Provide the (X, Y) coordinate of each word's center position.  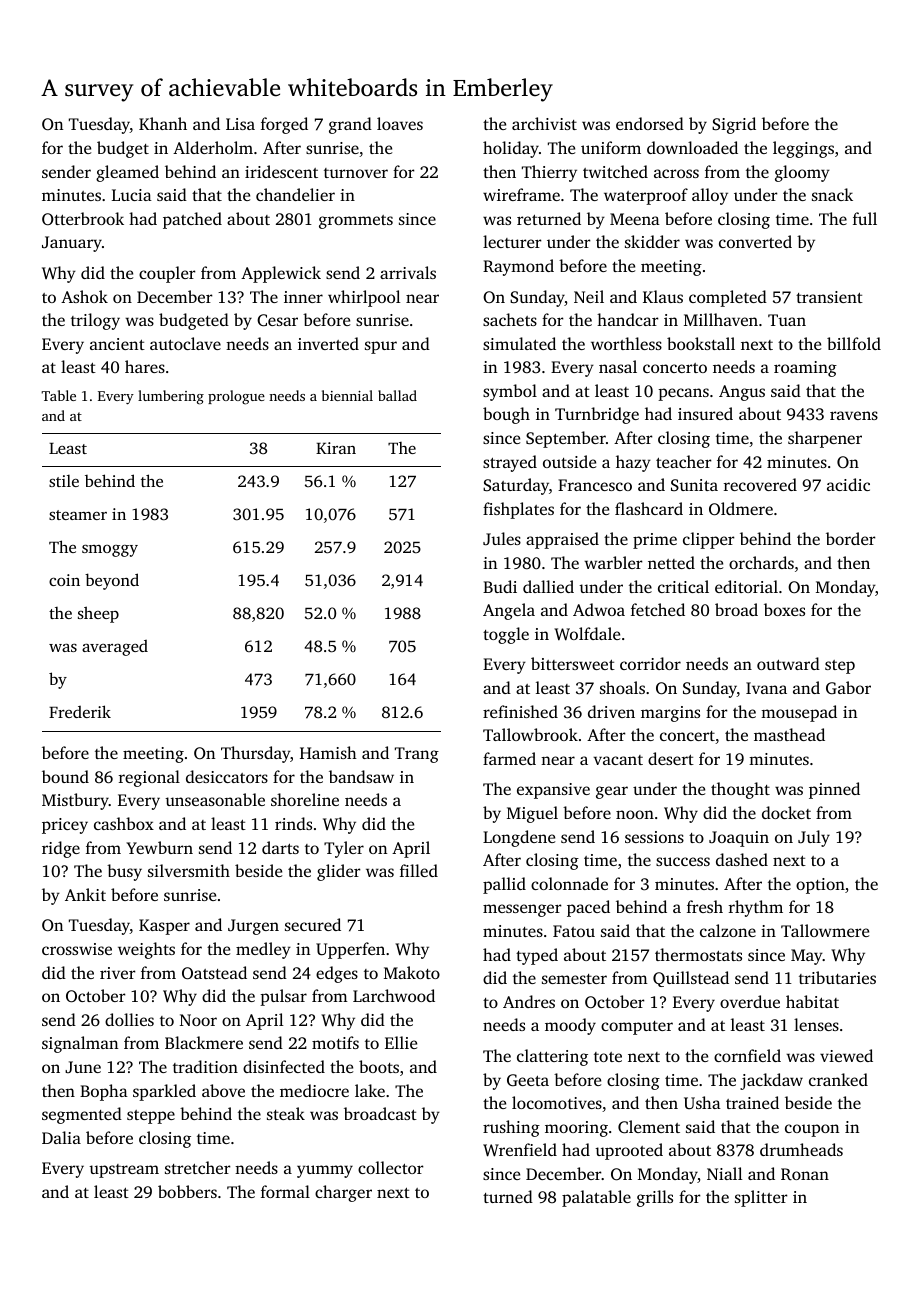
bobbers (187, 1191)
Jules (502, 539)
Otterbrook (83, 218)
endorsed (650, 123)
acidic (848, 484)
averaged (115, 648)
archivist (544, 123)
